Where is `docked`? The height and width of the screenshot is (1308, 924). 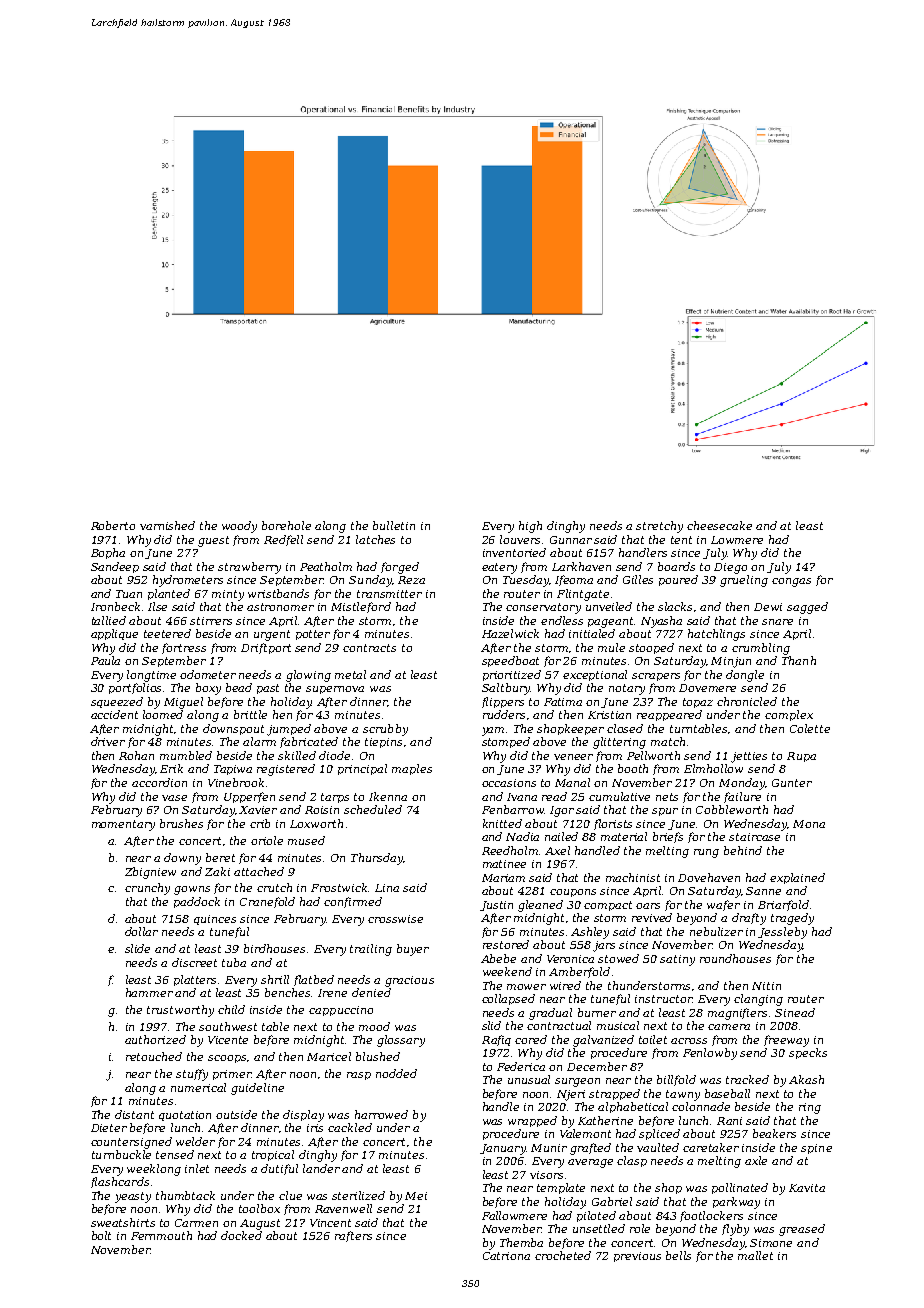
docked is located at coordinates (241, 1235).
